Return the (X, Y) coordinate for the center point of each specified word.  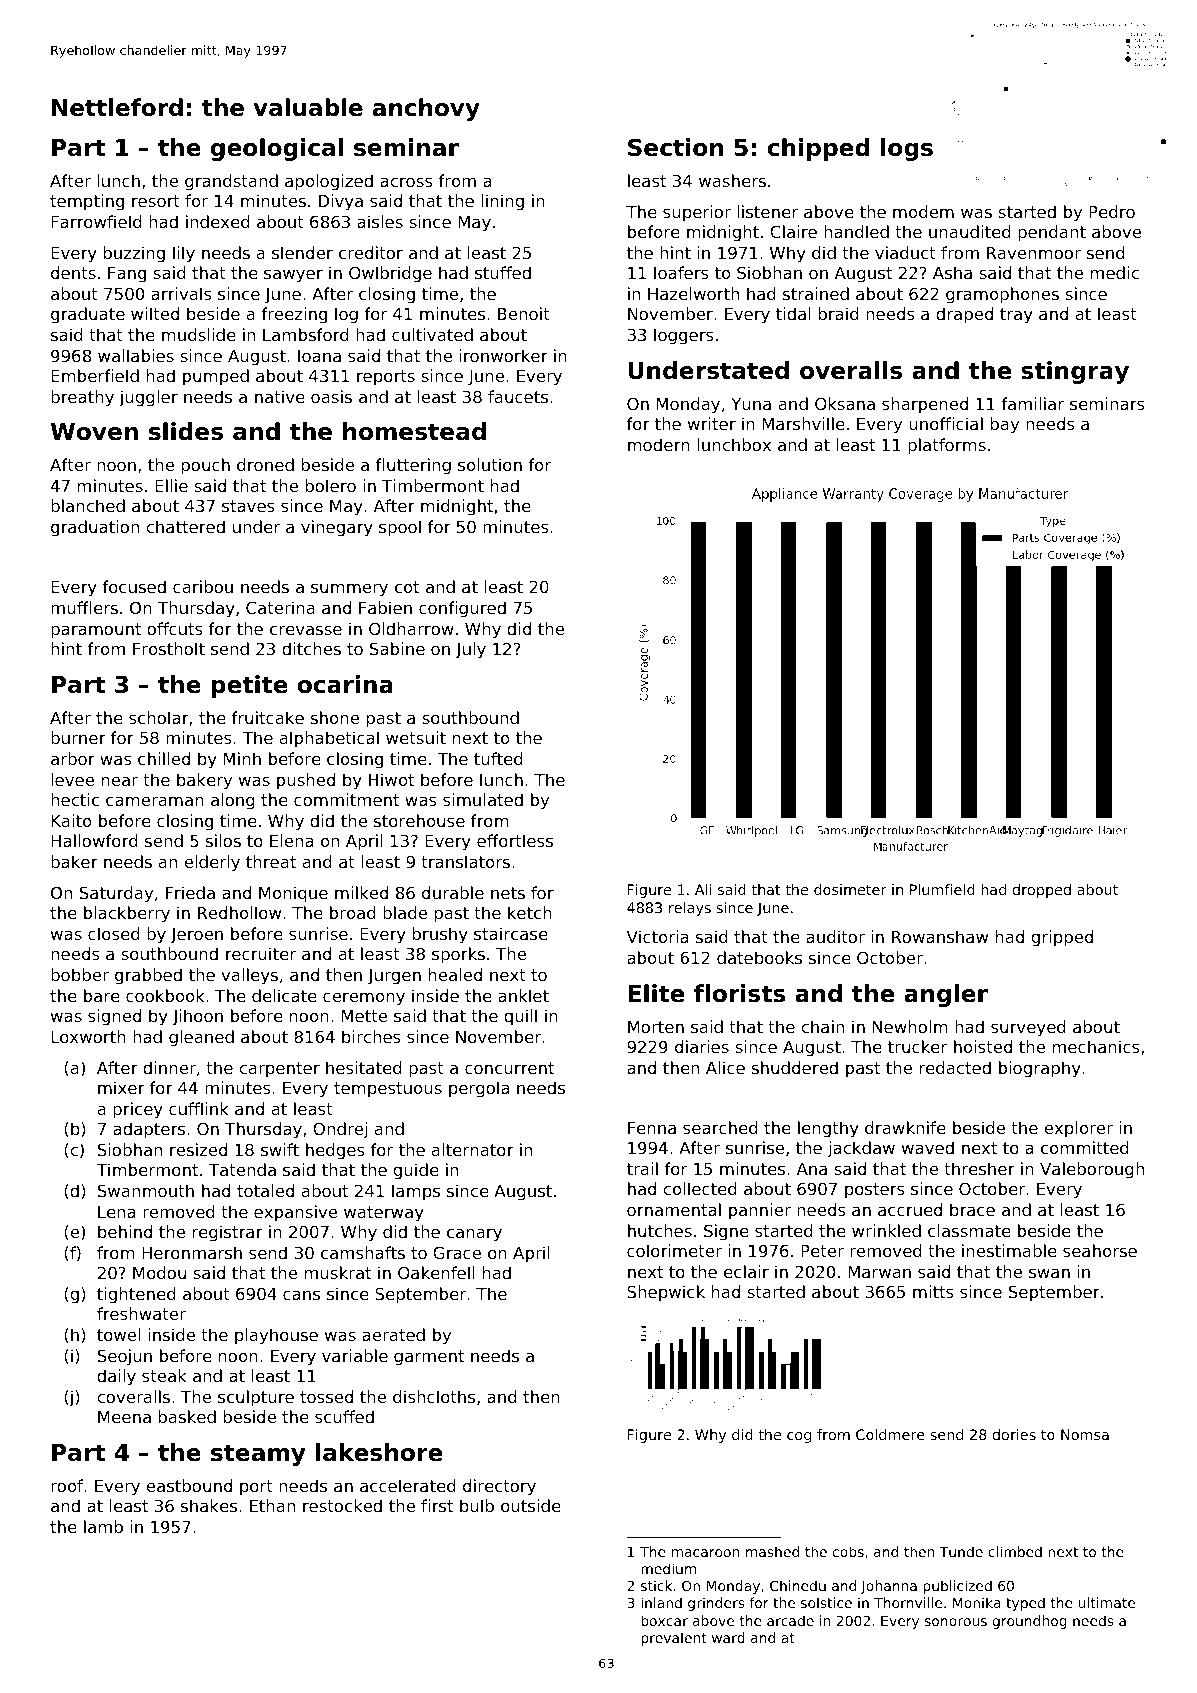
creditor (371, 252)
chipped (819, 149)
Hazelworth (693, 293)
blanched (88, 505)
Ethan (272, 1505)
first (437, 1505)
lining (502, 202)
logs (907, 149)
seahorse (1100, 1250)
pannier (760, 1211)
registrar (228, 1233)
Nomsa (1085, 1434)
